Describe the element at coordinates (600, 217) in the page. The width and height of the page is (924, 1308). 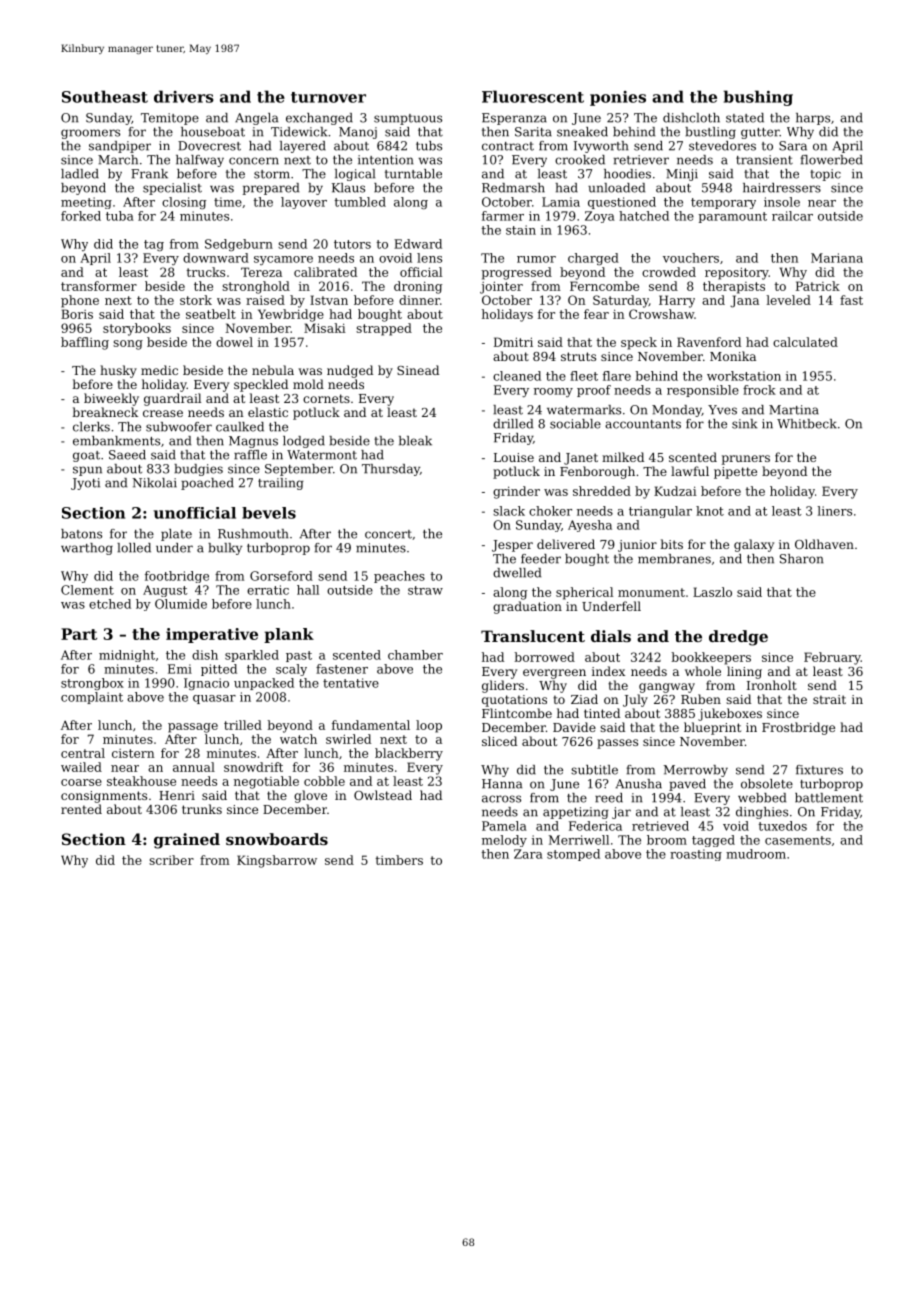
I see `Zoya` at that location.
